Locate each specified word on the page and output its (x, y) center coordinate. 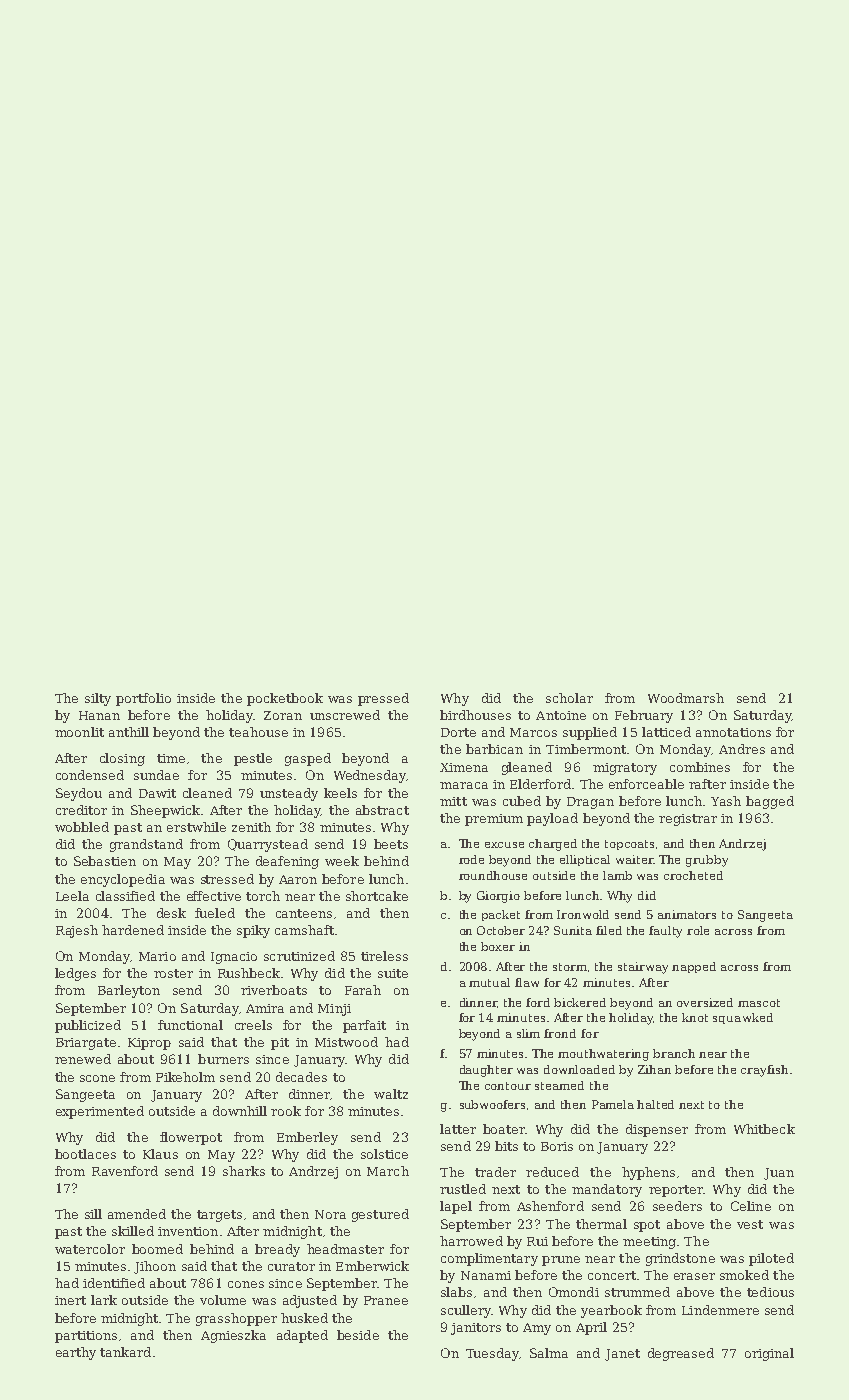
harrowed (471, 1241)
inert (70, 1300)
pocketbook (285, 699)
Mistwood (346, 1042)
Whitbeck (764, 1129)
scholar (569, 698)
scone (97, 1078)
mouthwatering (603, 1055)
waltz (391, 1094)
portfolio (143, 699)
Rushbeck (249, 973)
